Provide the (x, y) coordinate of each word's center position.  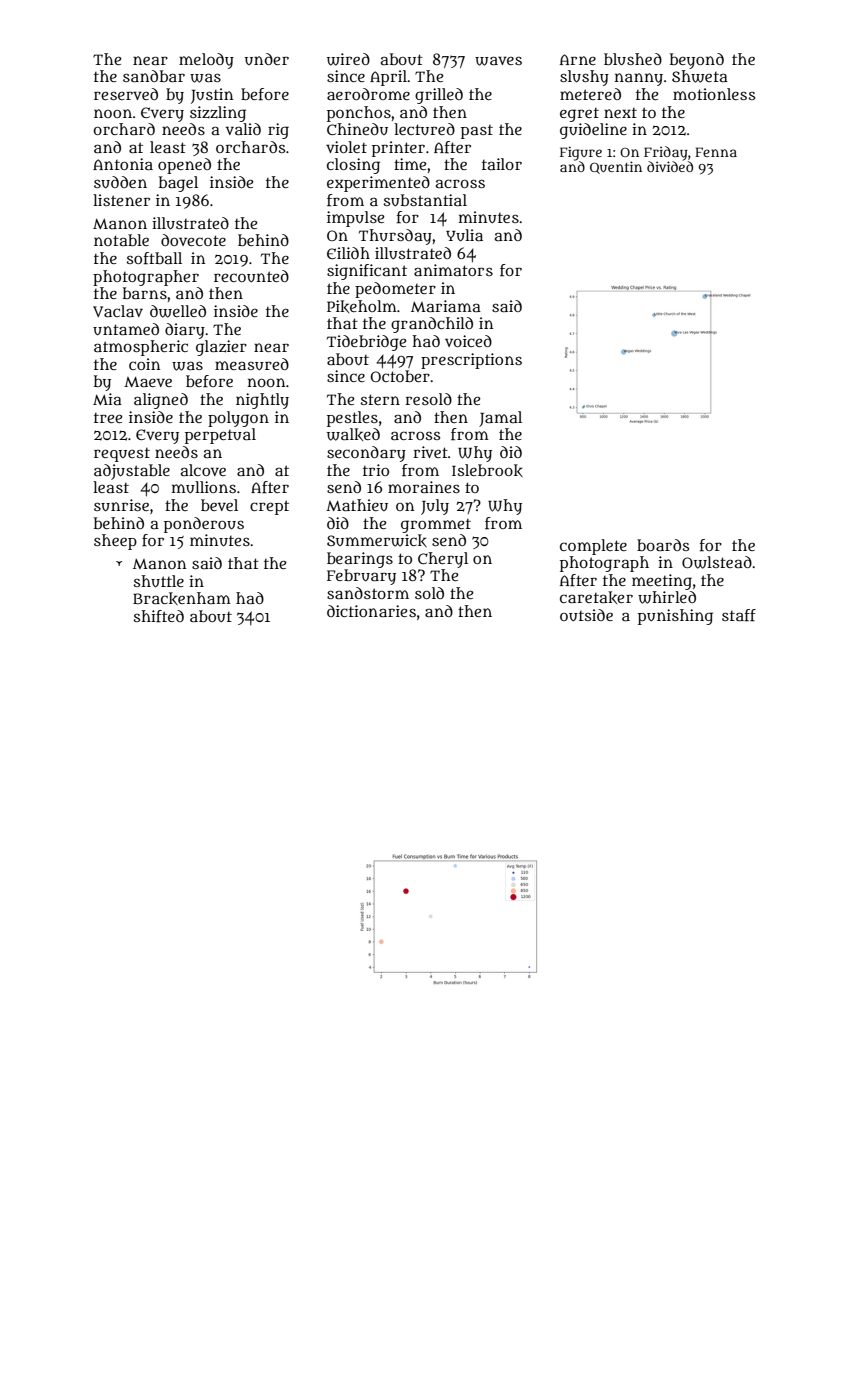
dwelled (178, 311)
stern (380, 399)
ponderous (204, 525)
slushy (584, 78)
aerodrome (368, 94)
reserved (126, 94)
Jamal (500, 419)
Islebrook (487, 470)
